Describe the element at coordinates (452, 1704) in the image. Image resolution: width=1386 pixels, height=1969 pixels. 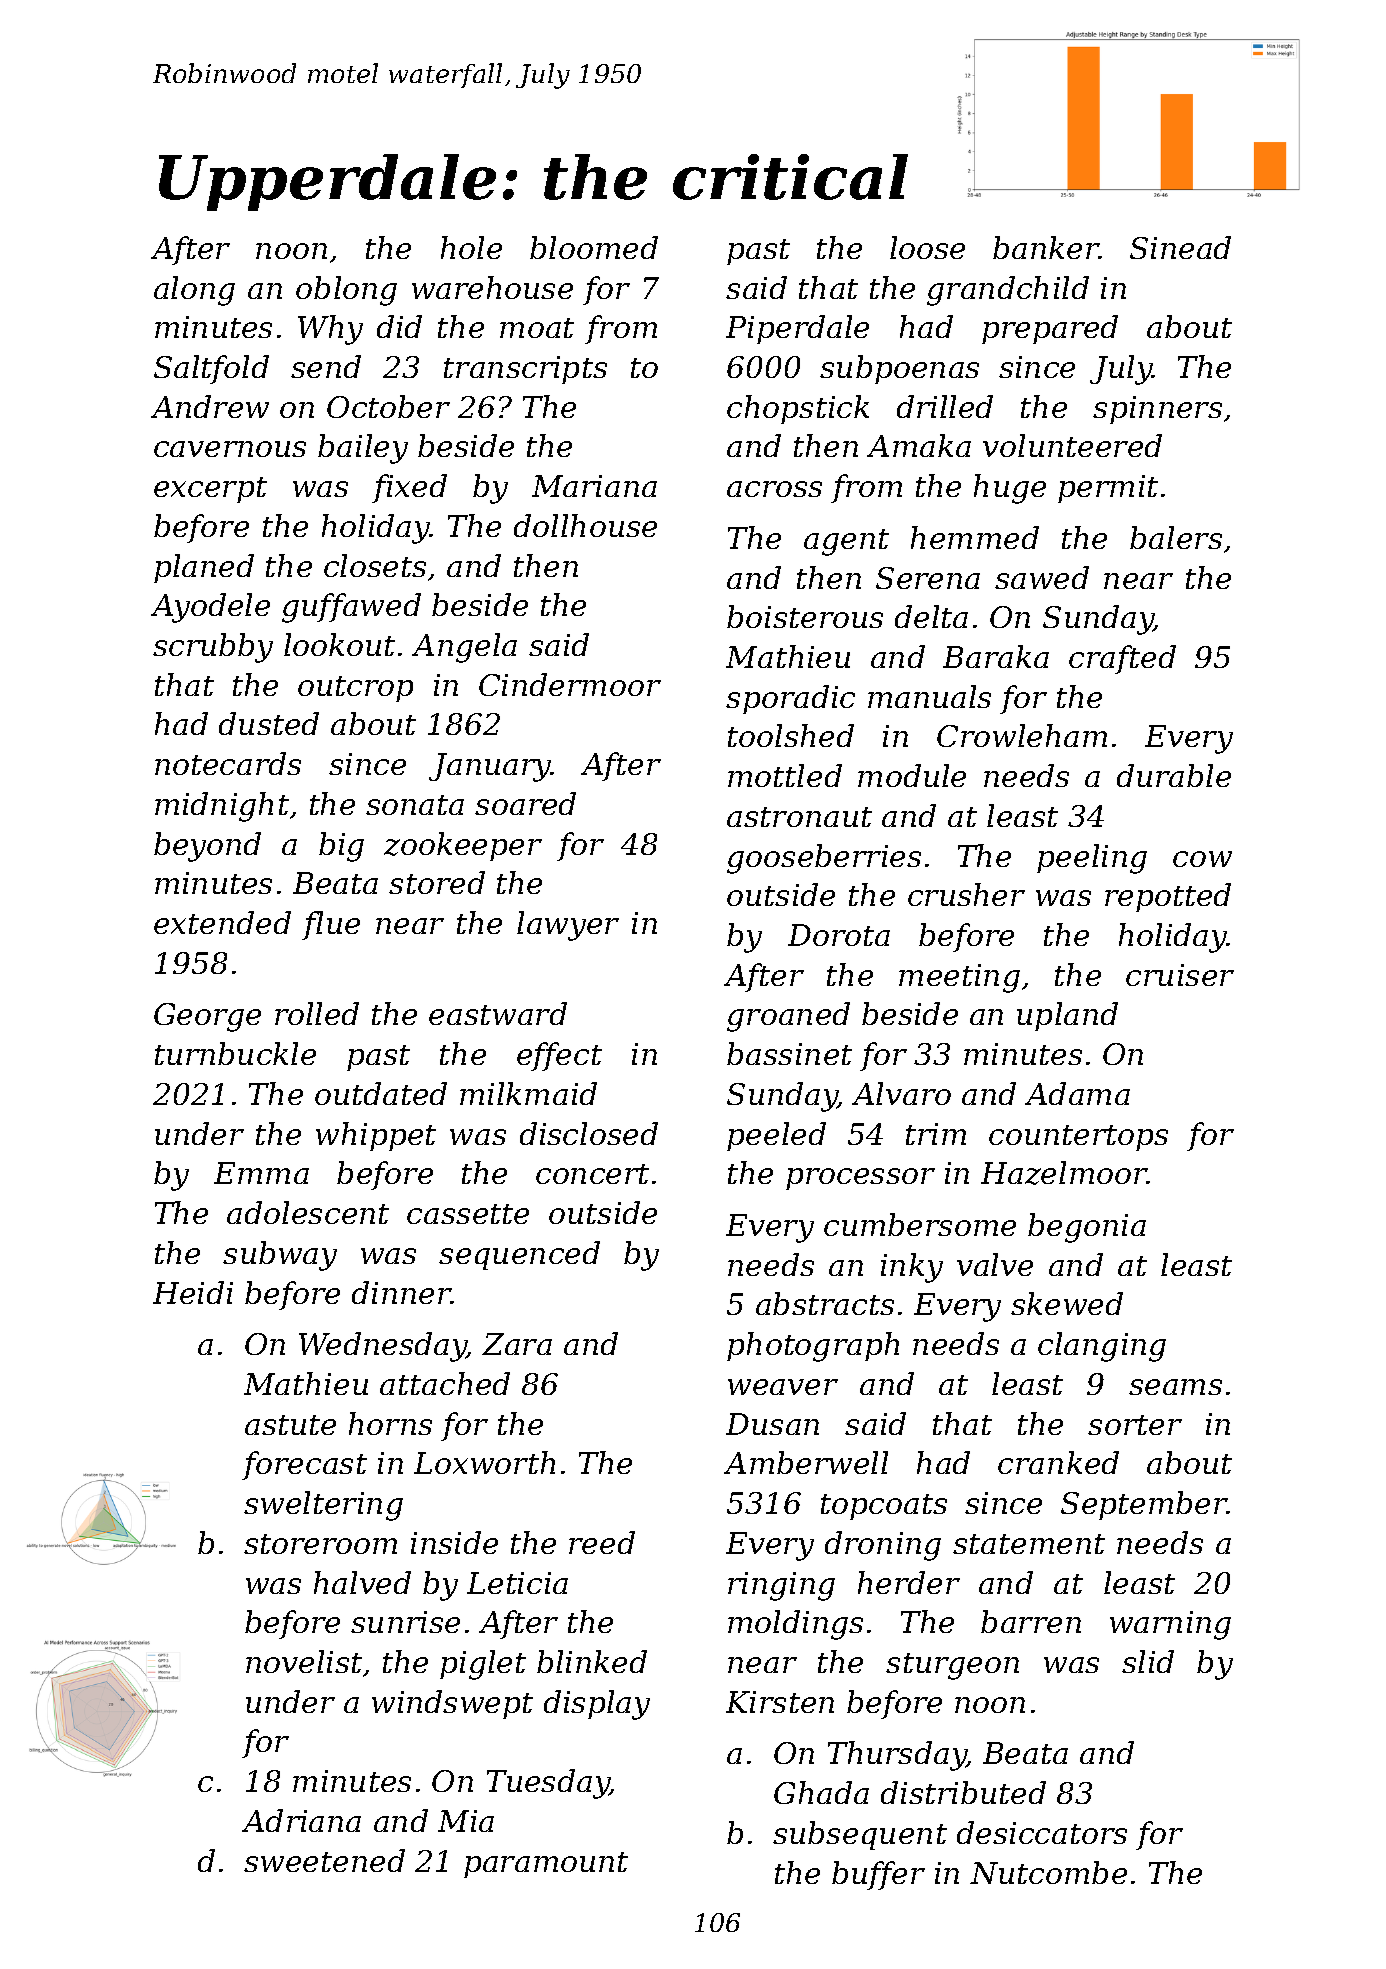
I see `windswept` at that location.
